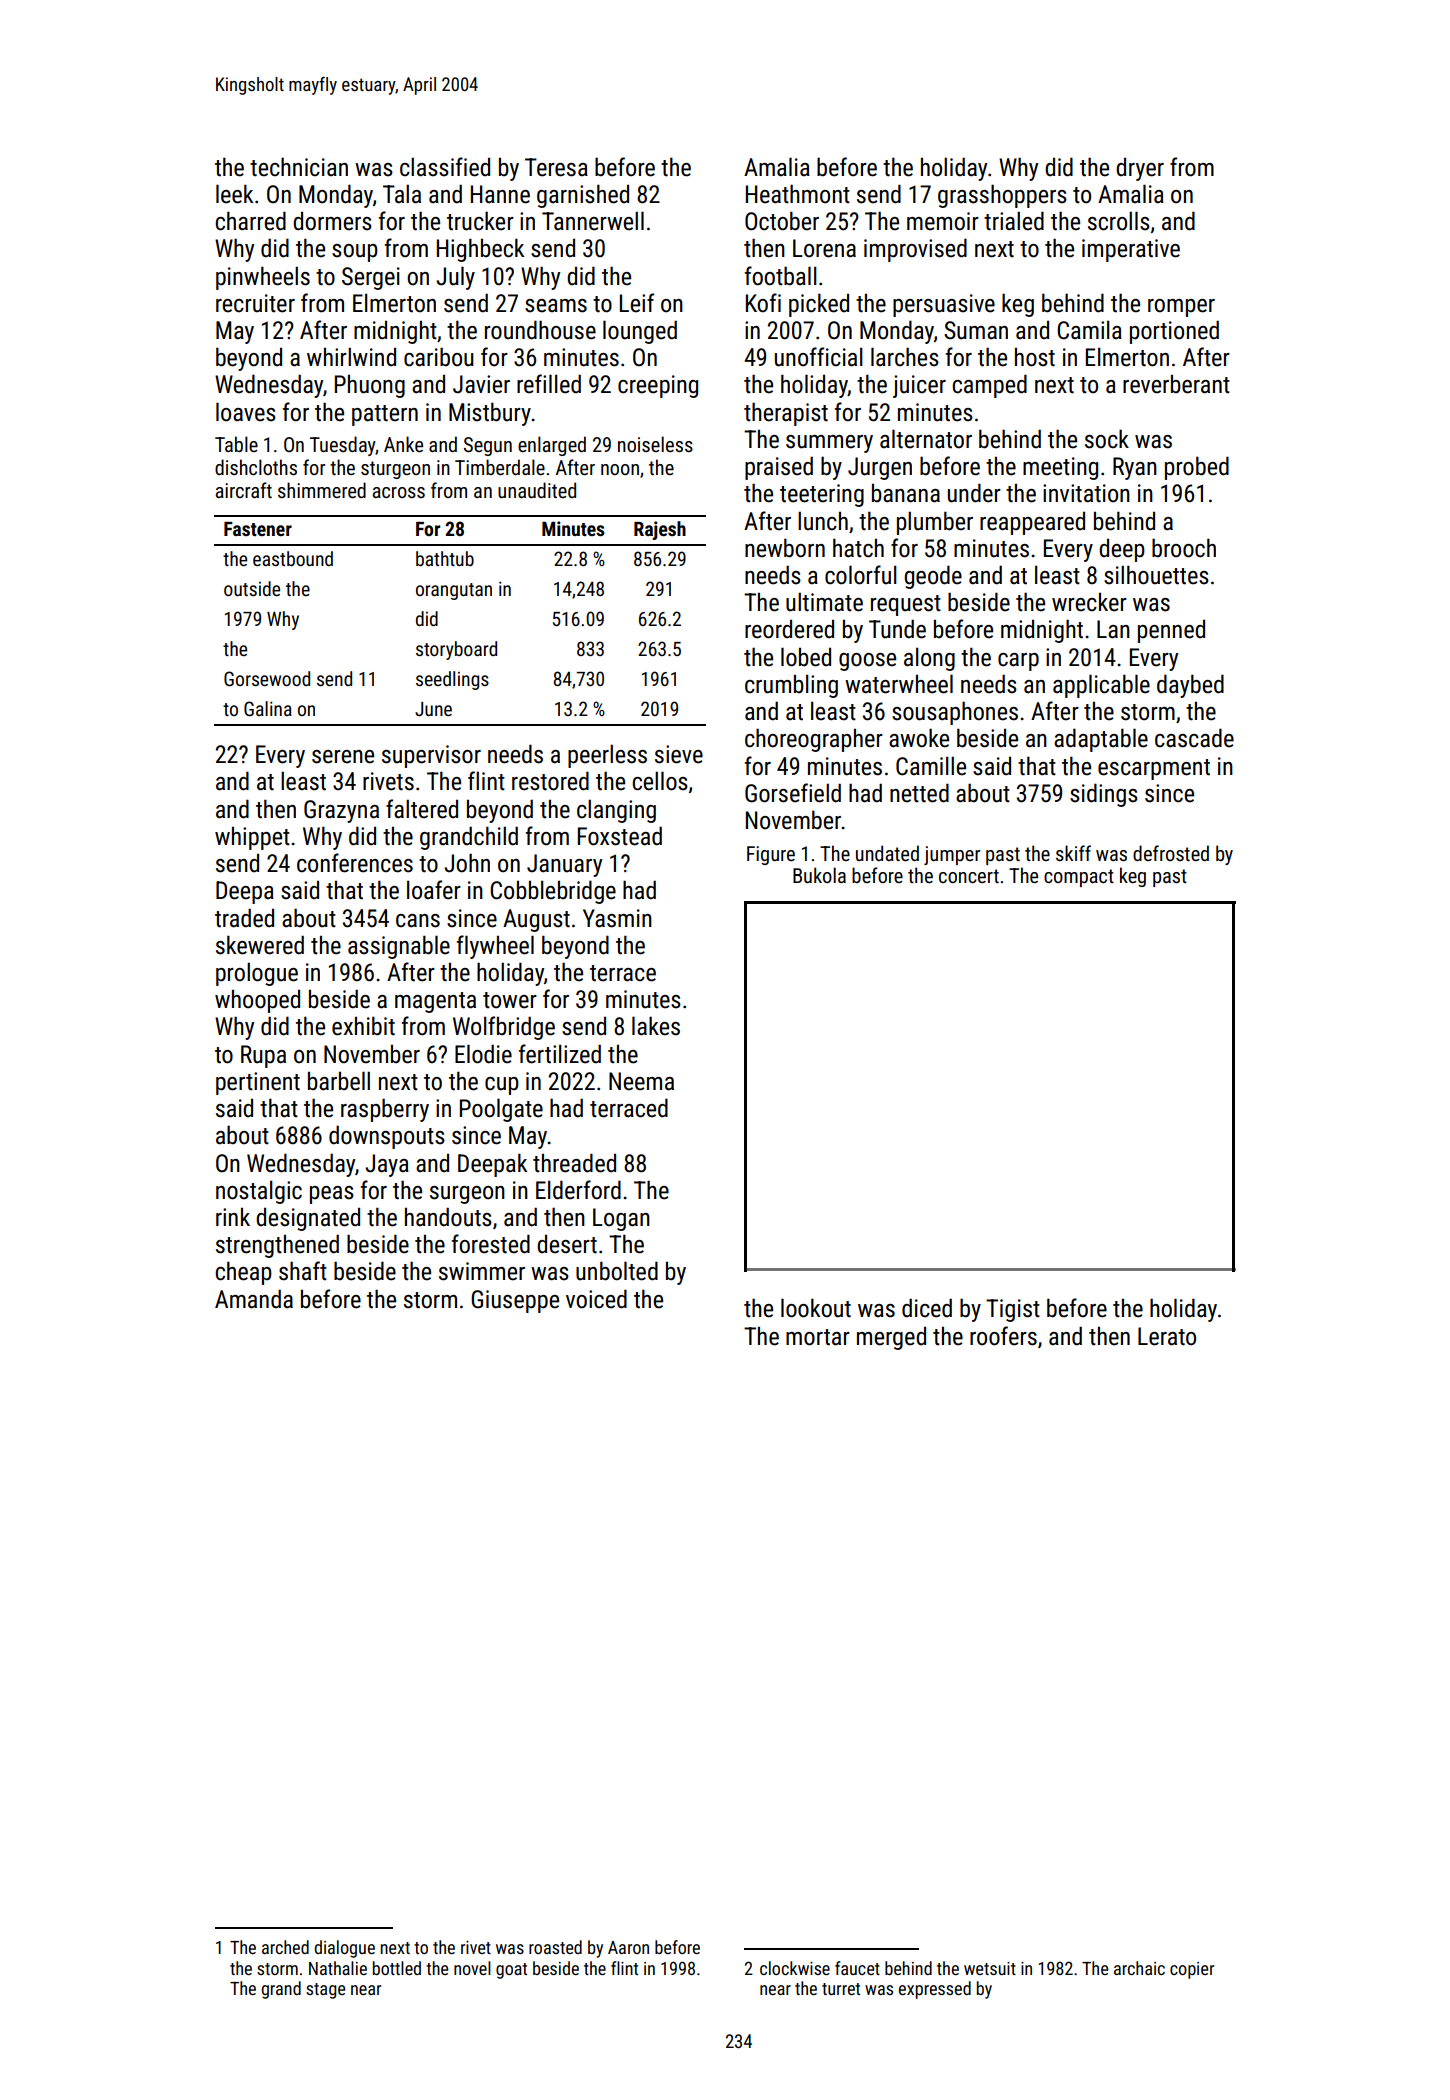 The width and height of the document is (1450, 2100). Describe the element at coordinates (332, 1195) in the document. I see `peas` at that location.
